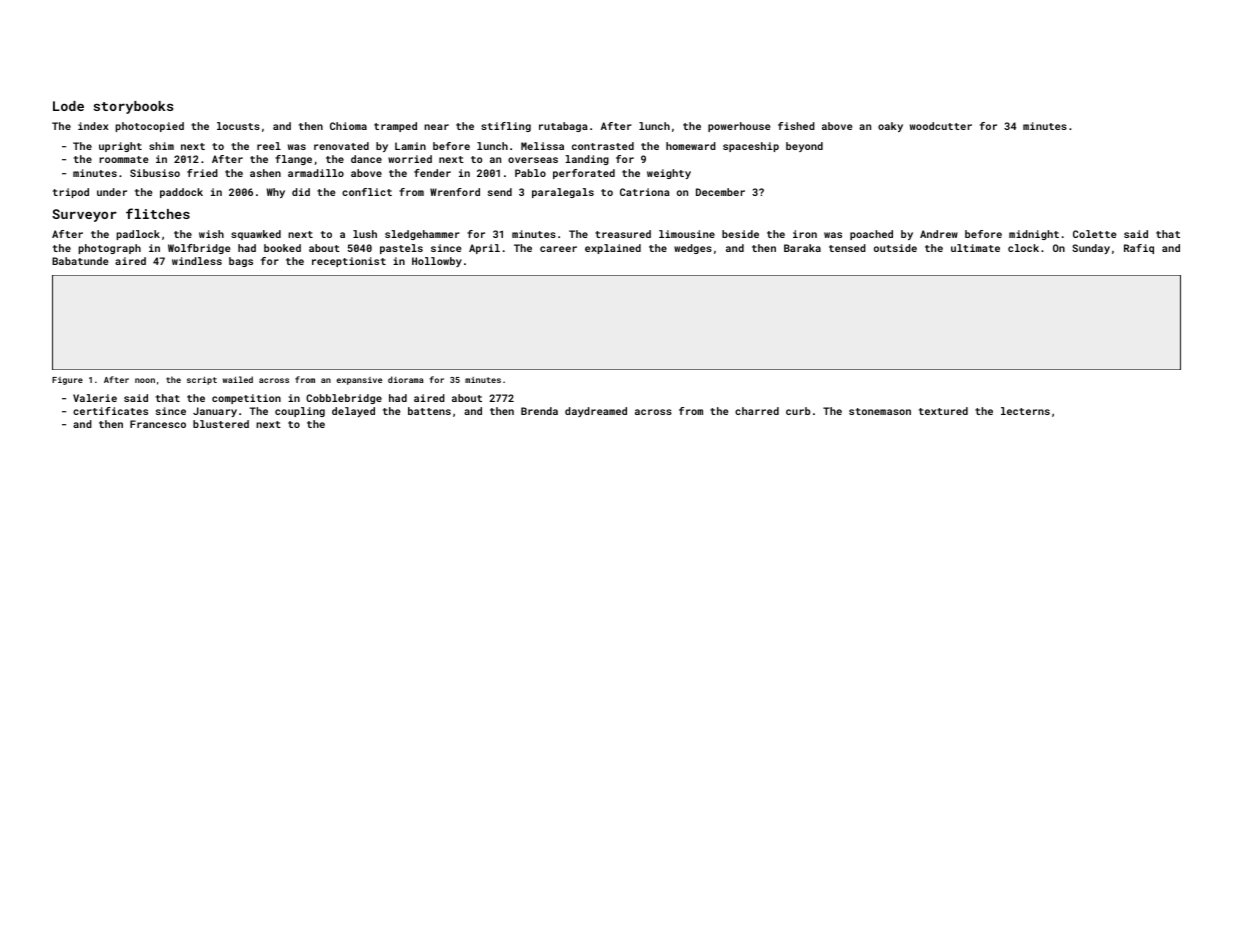 This screenshot has height=952, width=1233. I want to click on competition, so click(246, 399).
